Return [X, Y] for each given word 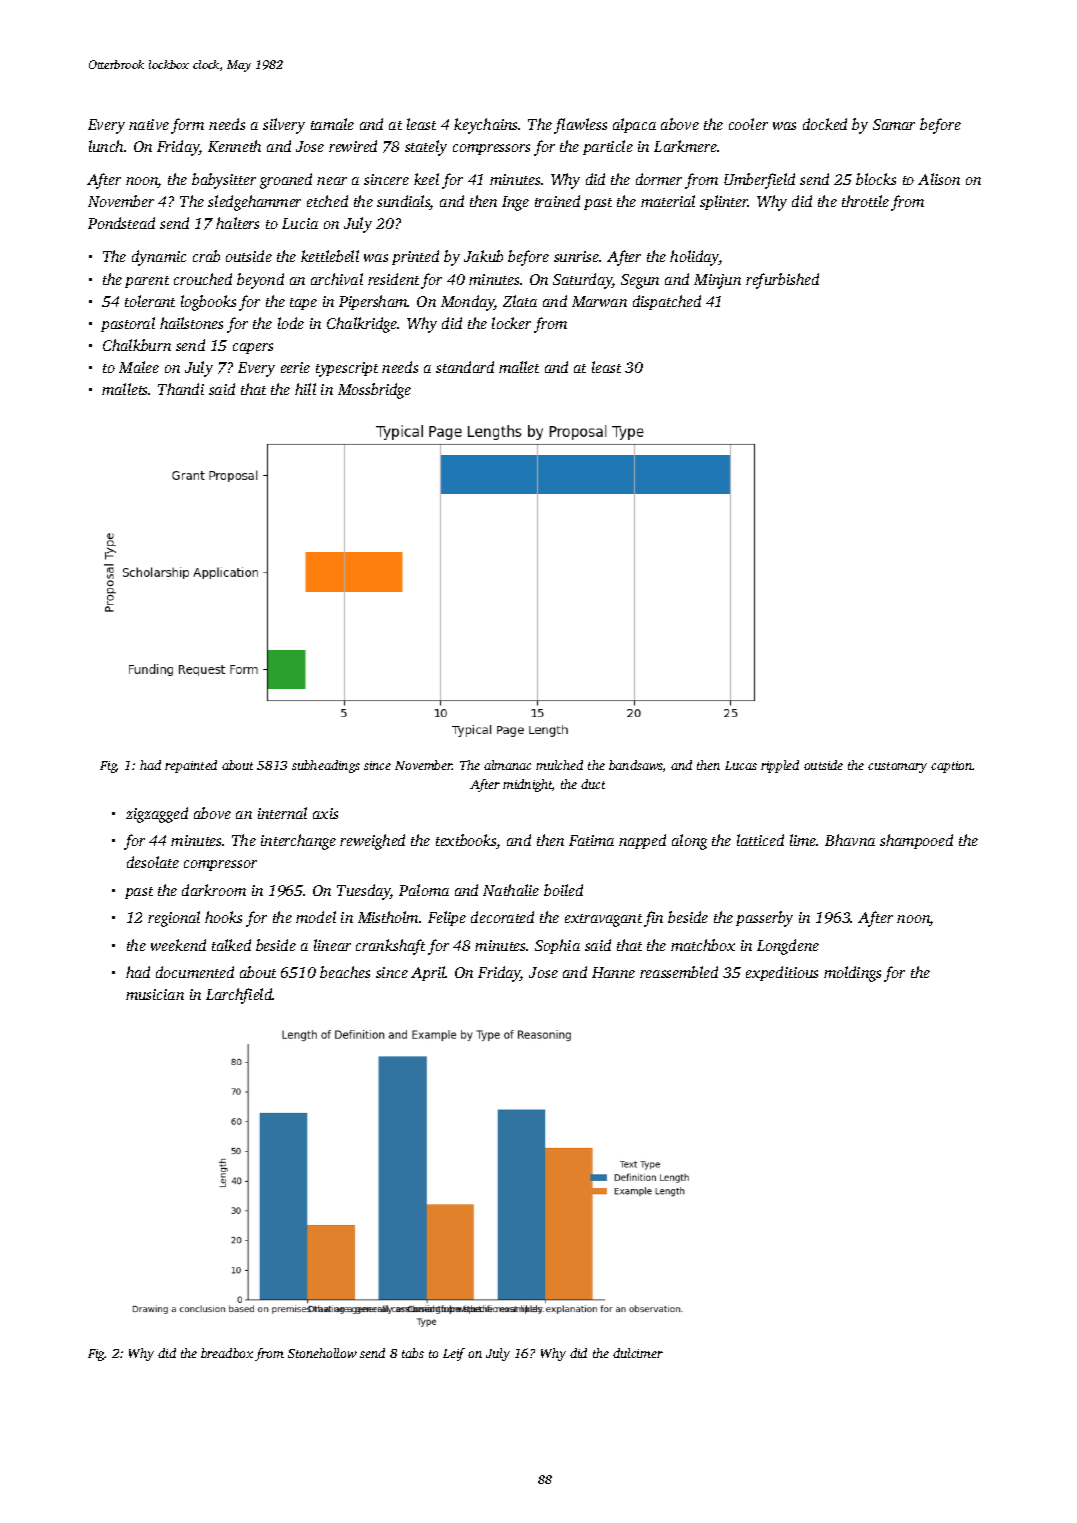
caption [952, 767]
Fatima [591, 840]
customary [897, 767]
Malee [139, 367]
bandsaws [636, 765]
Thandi [181, 389]
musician [155, 994]
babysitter [224, 181]
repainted [191, 766]
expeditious [782, 973]
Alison [939, 179]
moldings [852, 974]
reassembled [679, 972]
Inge [515, 203]
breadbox [227, 1353]
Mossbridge [374, 391]
